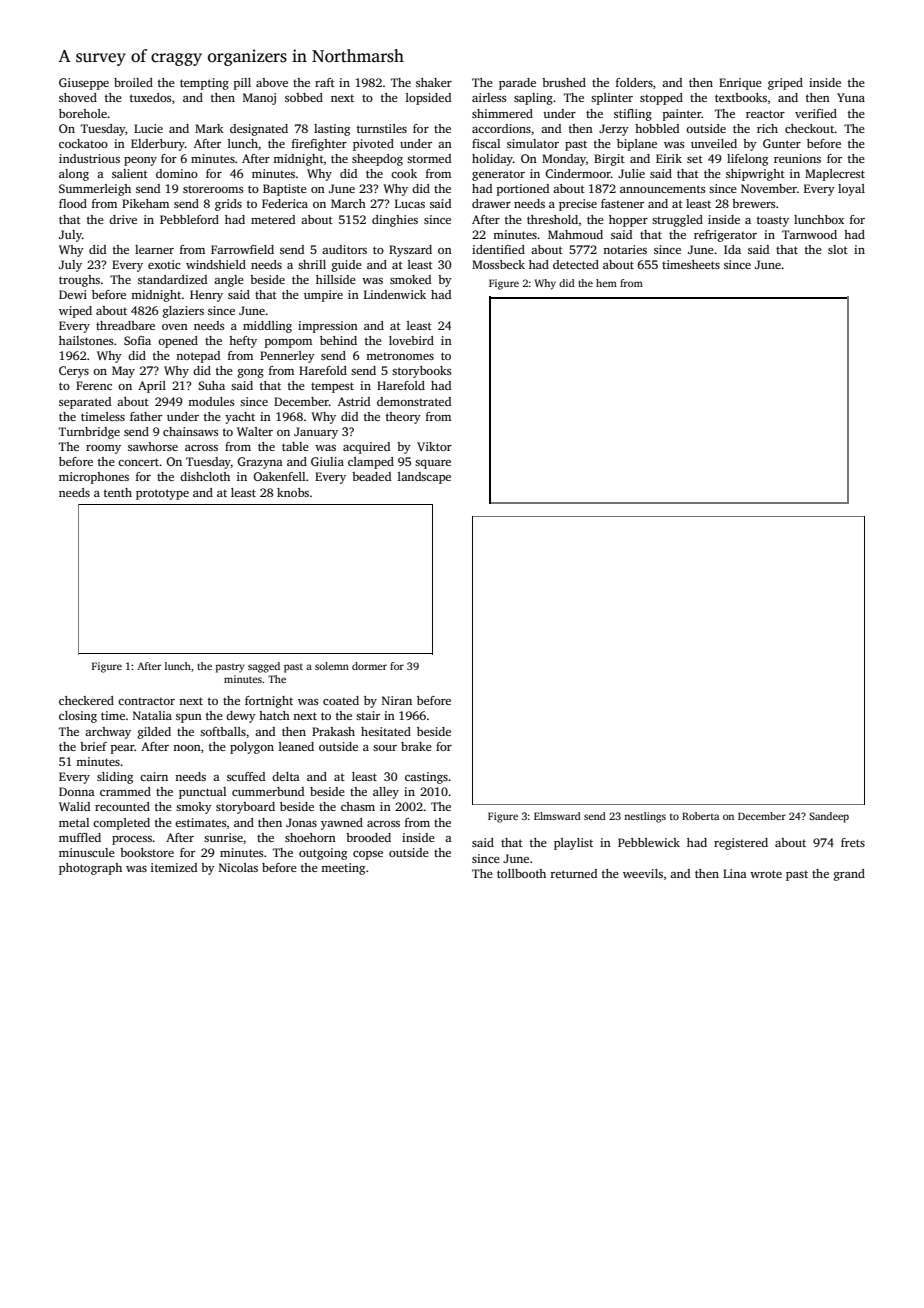 Image resolution: width=924 pixels, height=1308 pixels. Describe the element at coordinates (634, 82) in the image. I see `folders` at that location.
